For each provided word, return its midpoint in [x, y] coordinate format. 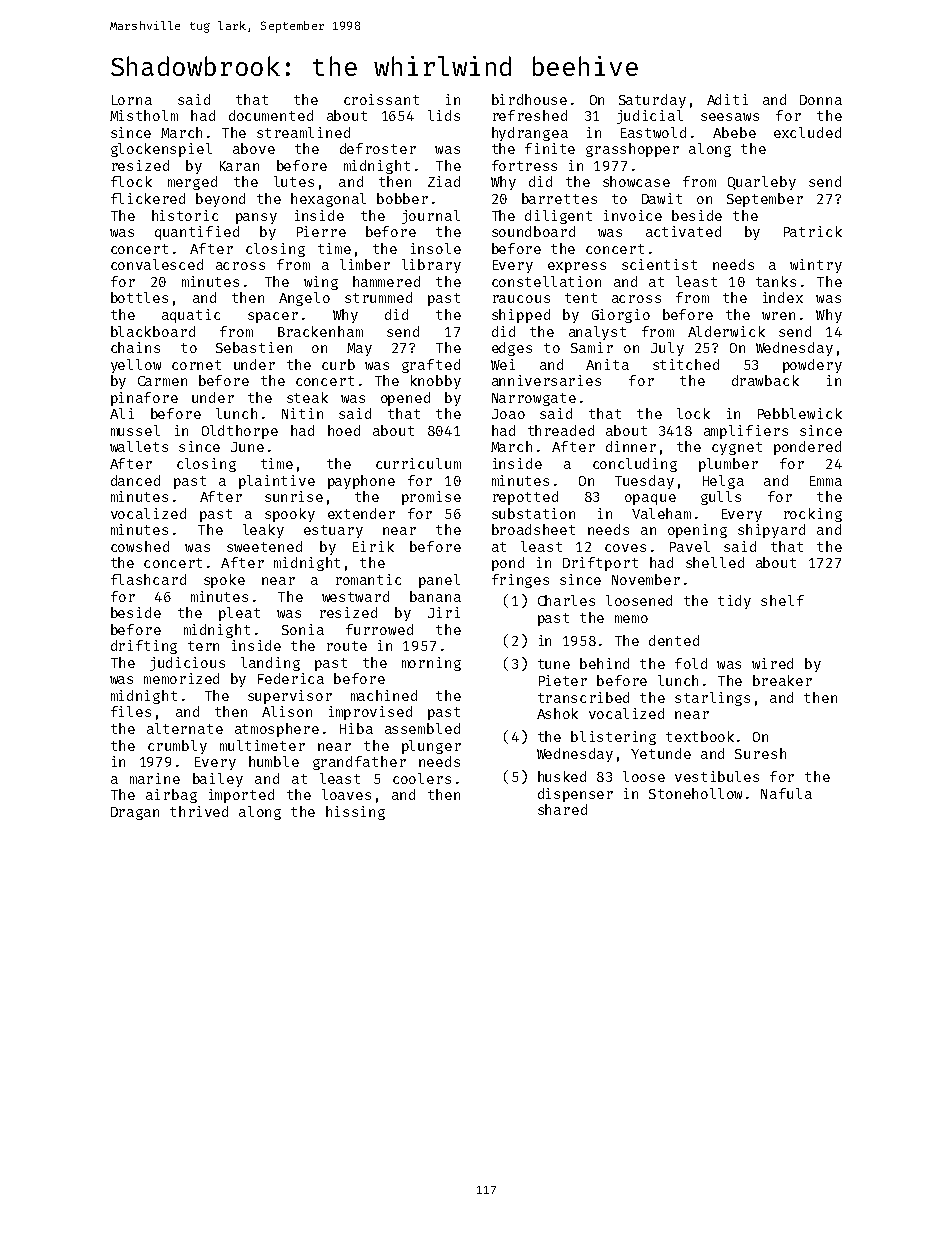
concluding [635, 465]
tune [554, 664]
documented [271, 115]
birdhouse [529, 99]
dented [674, 640]
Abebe [734, 132]
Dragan [135, 813]
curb [338, 364]
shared [562, 809]
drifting [144, 647]
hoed [344, 430]
